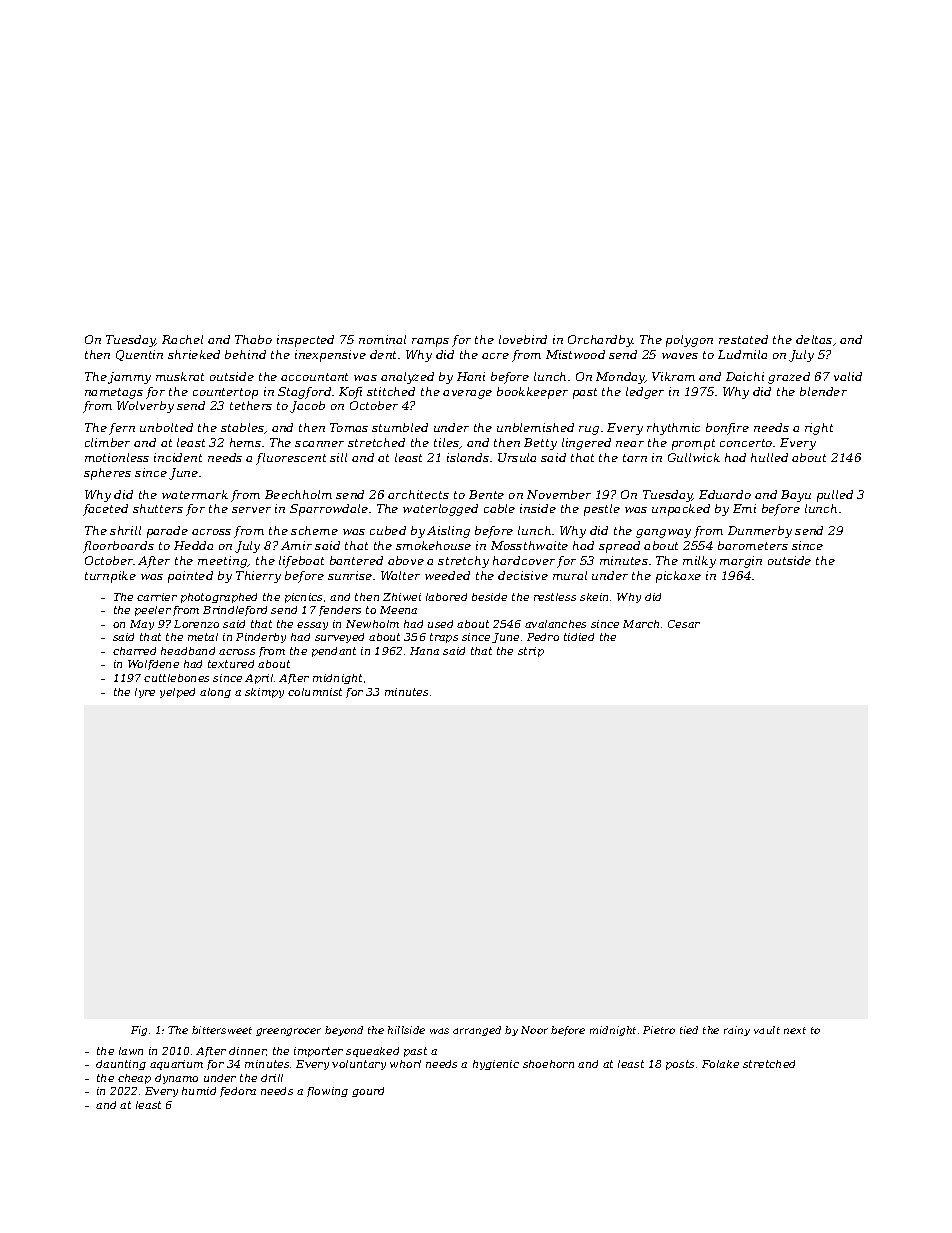 This image has height=1233, width=952. What do you see at coordinates (684, 624) in the image?
I see `Cesar` at bounding box center [684, 624].
